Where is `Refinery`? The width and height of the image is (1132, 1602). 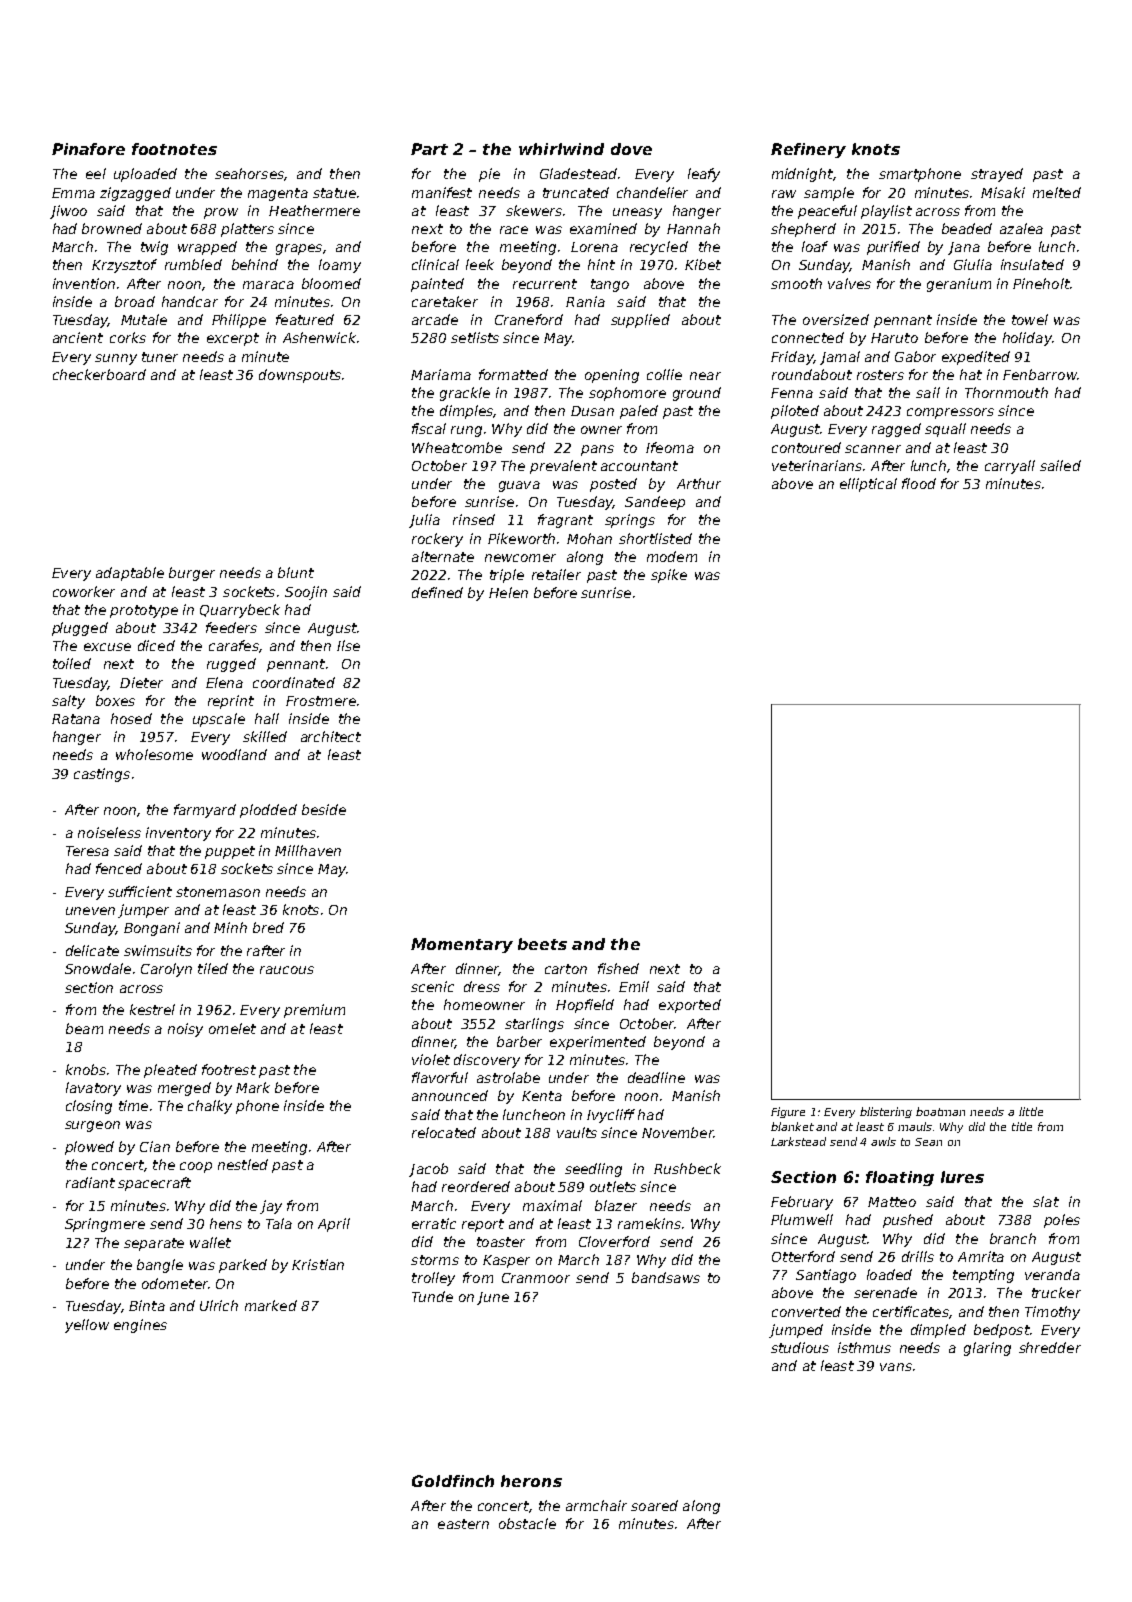 Refinery is located at coordinates (808, 150).
